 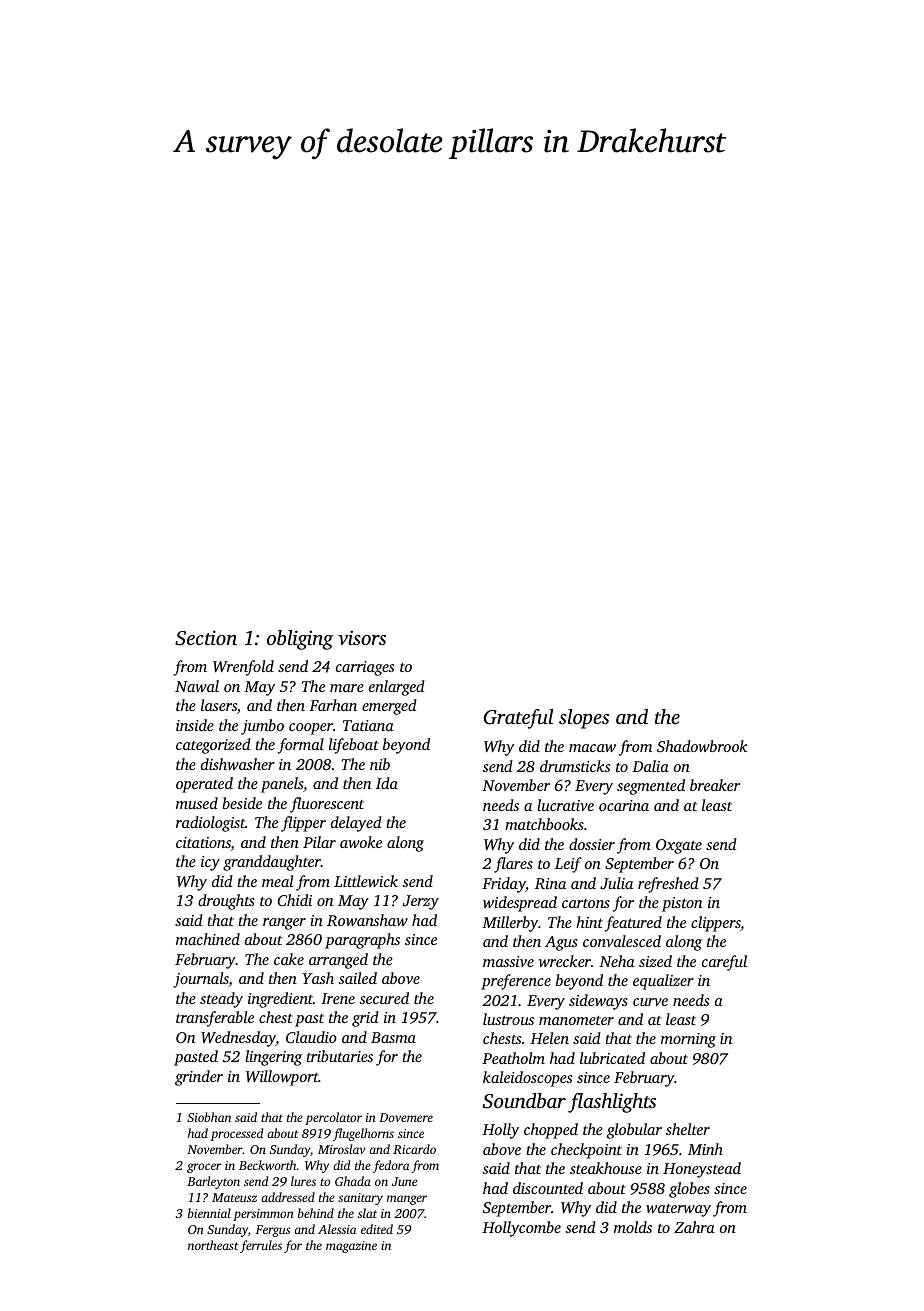 What do you see at coordinates (633, 1227) in the image?
I see `molds` at bounding box center [633, 1227].
